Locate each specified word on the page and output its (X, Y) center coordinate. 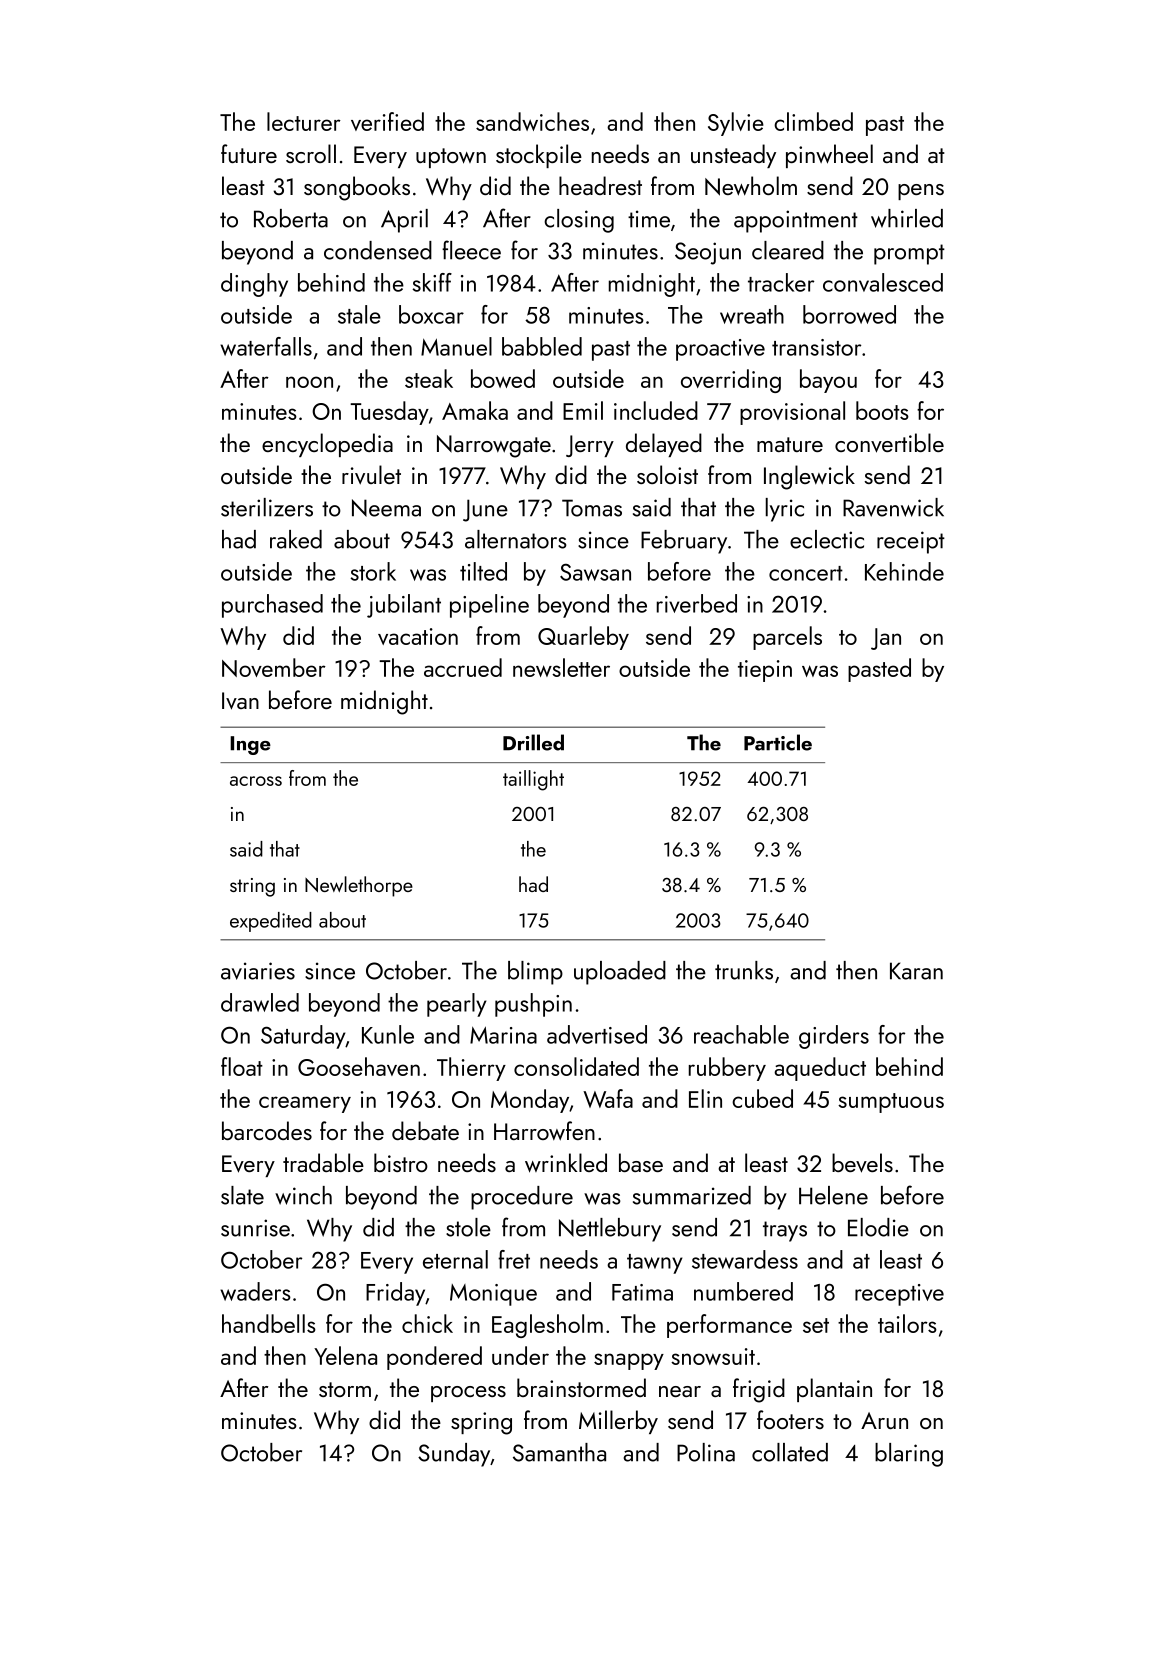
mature (790, 444)
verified (387, 121)
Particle (778, 742)
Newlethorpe (359, 886)
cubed (762, 1098)
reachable (741, 1034)
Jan (886, 639)
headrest (600, 185)
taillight (533, 780)
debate (425, 1130)
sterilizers (267, 507)
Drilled (533, 742)
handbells (269, 1323)
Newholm (751, 186)
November (274, 667)
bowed (503, 378)
